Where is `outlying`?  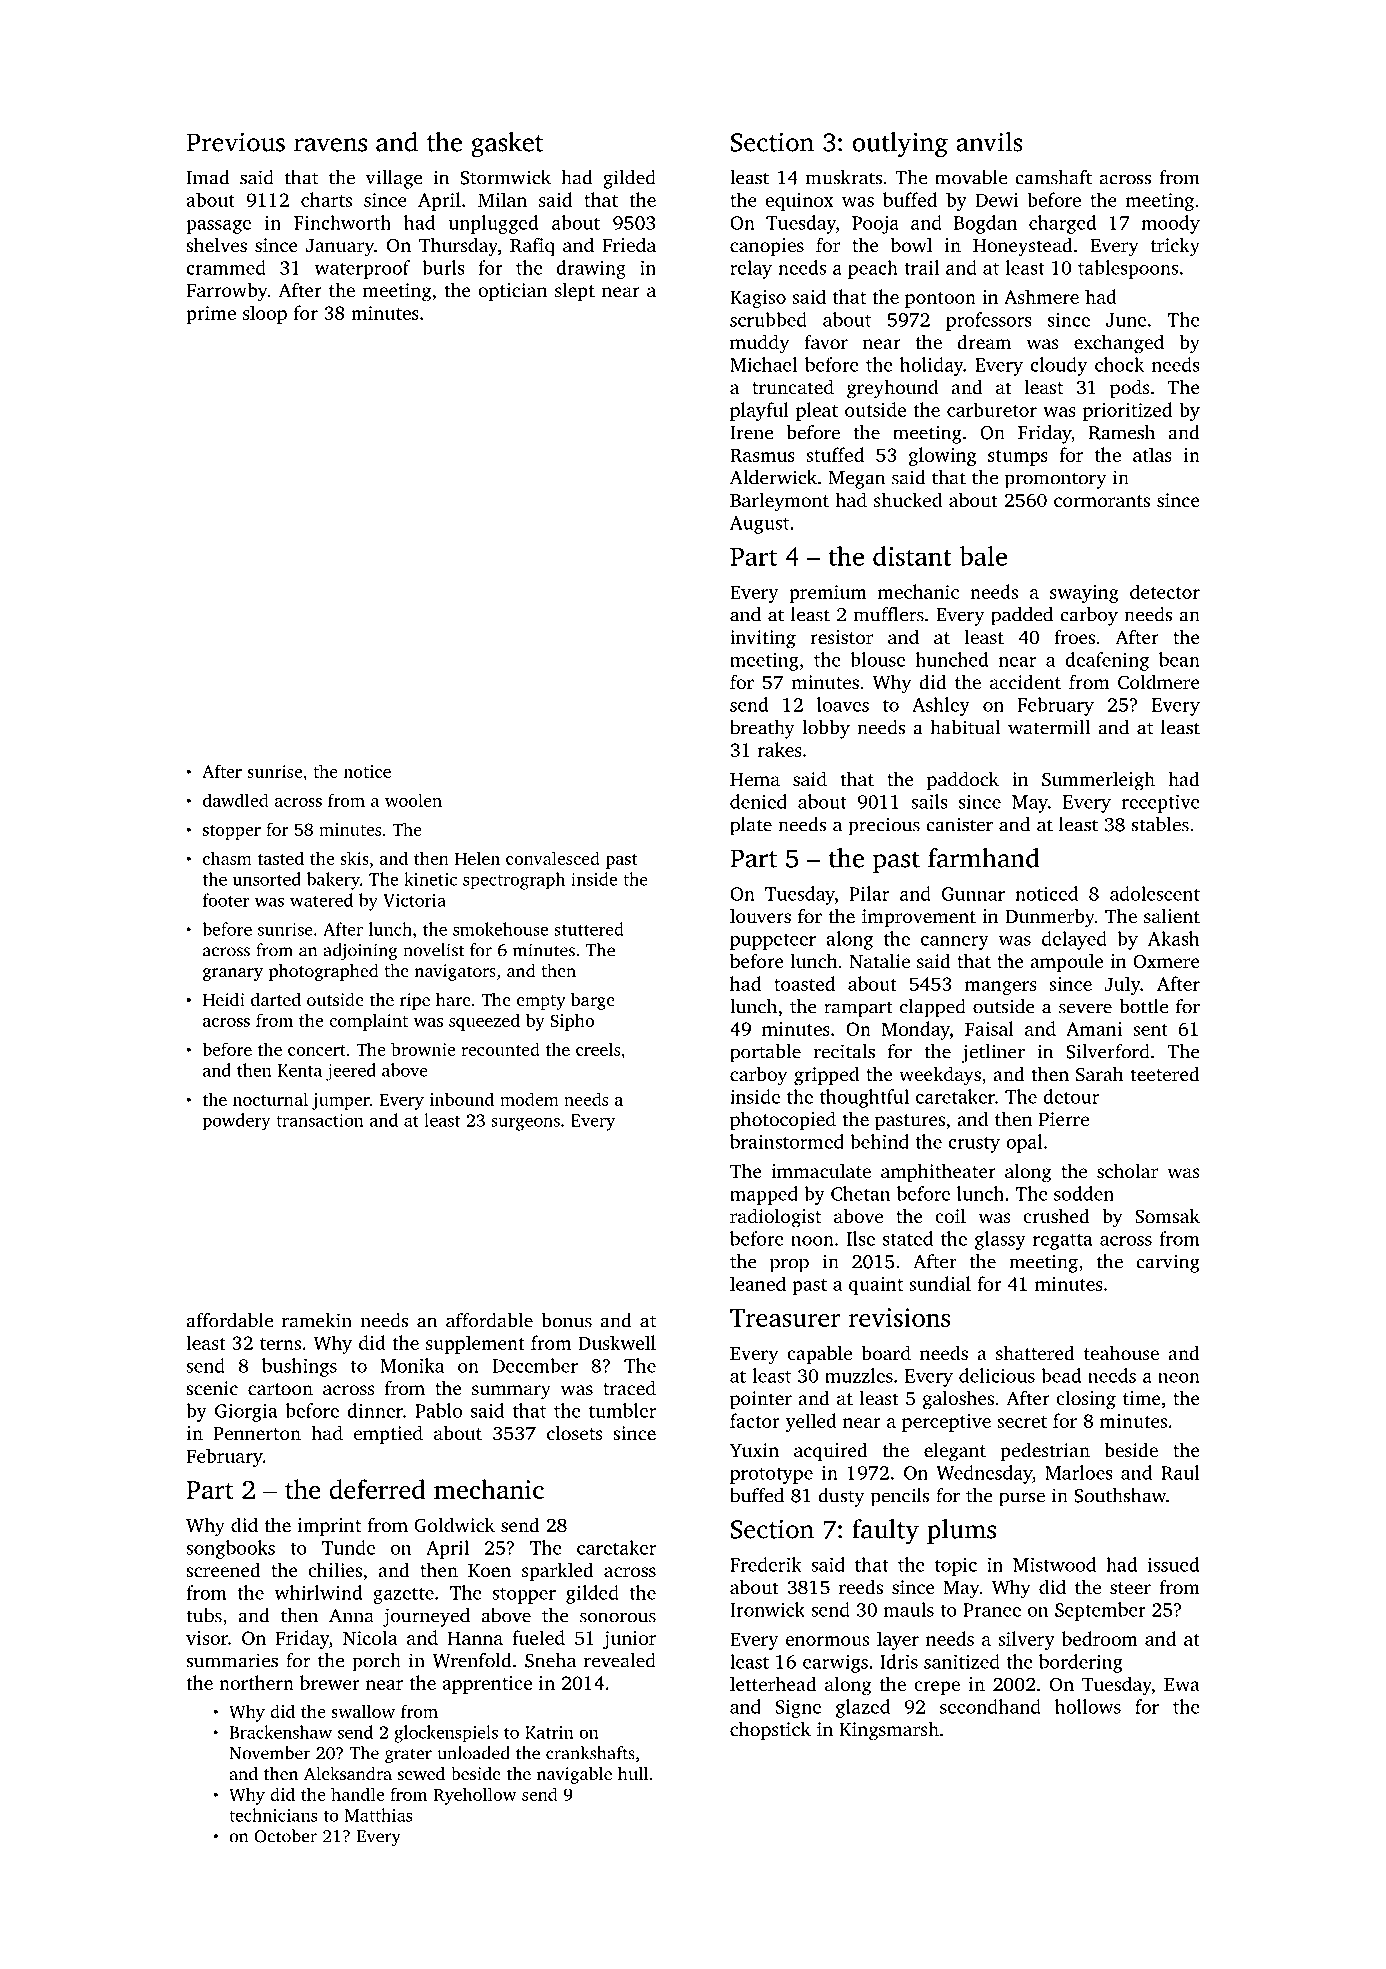 outlying is located at coordinates (900, 144).
